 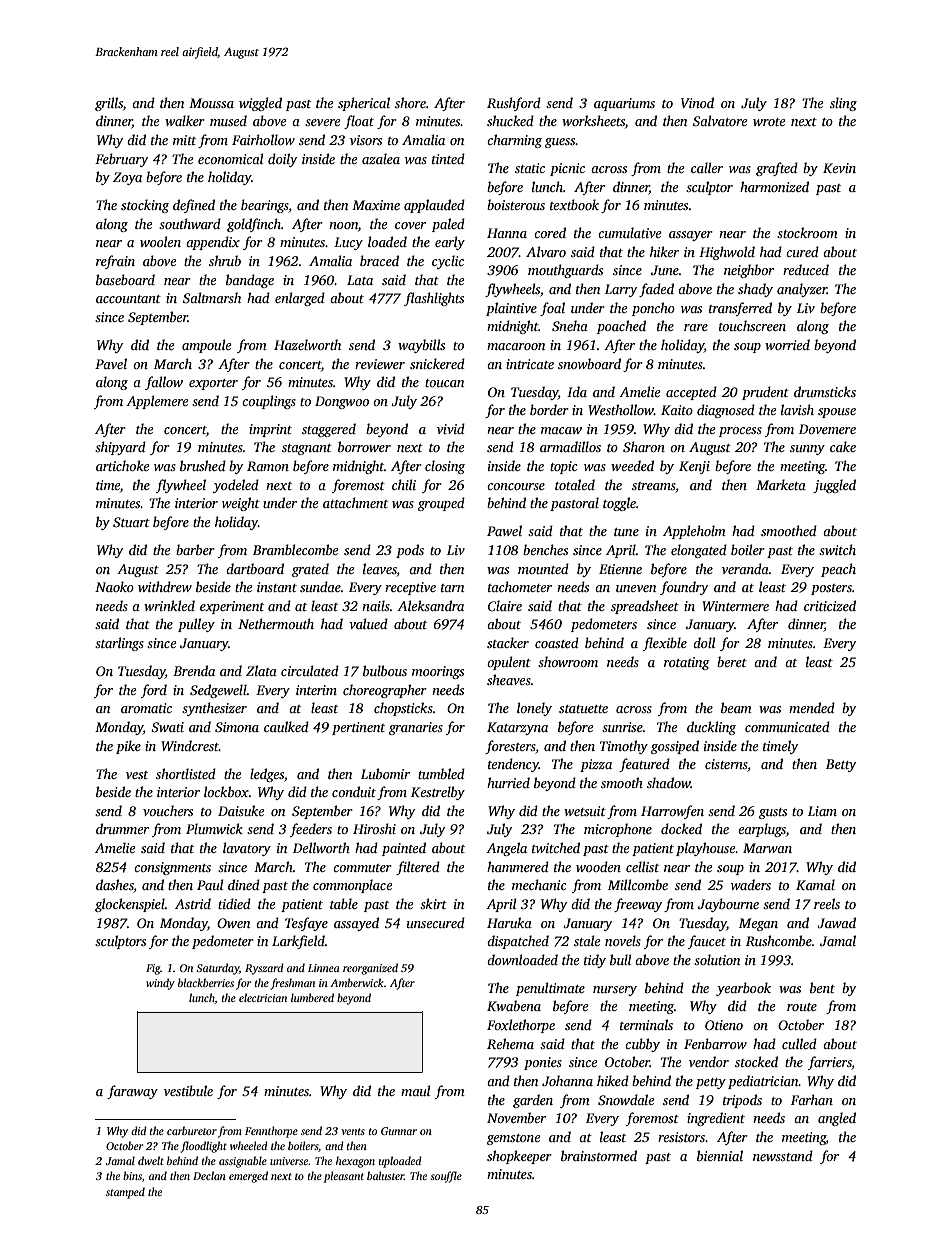 What do you see at coordinates (677, 410) in the page?
I see `Kaito` at bounding box center [677, 410].
